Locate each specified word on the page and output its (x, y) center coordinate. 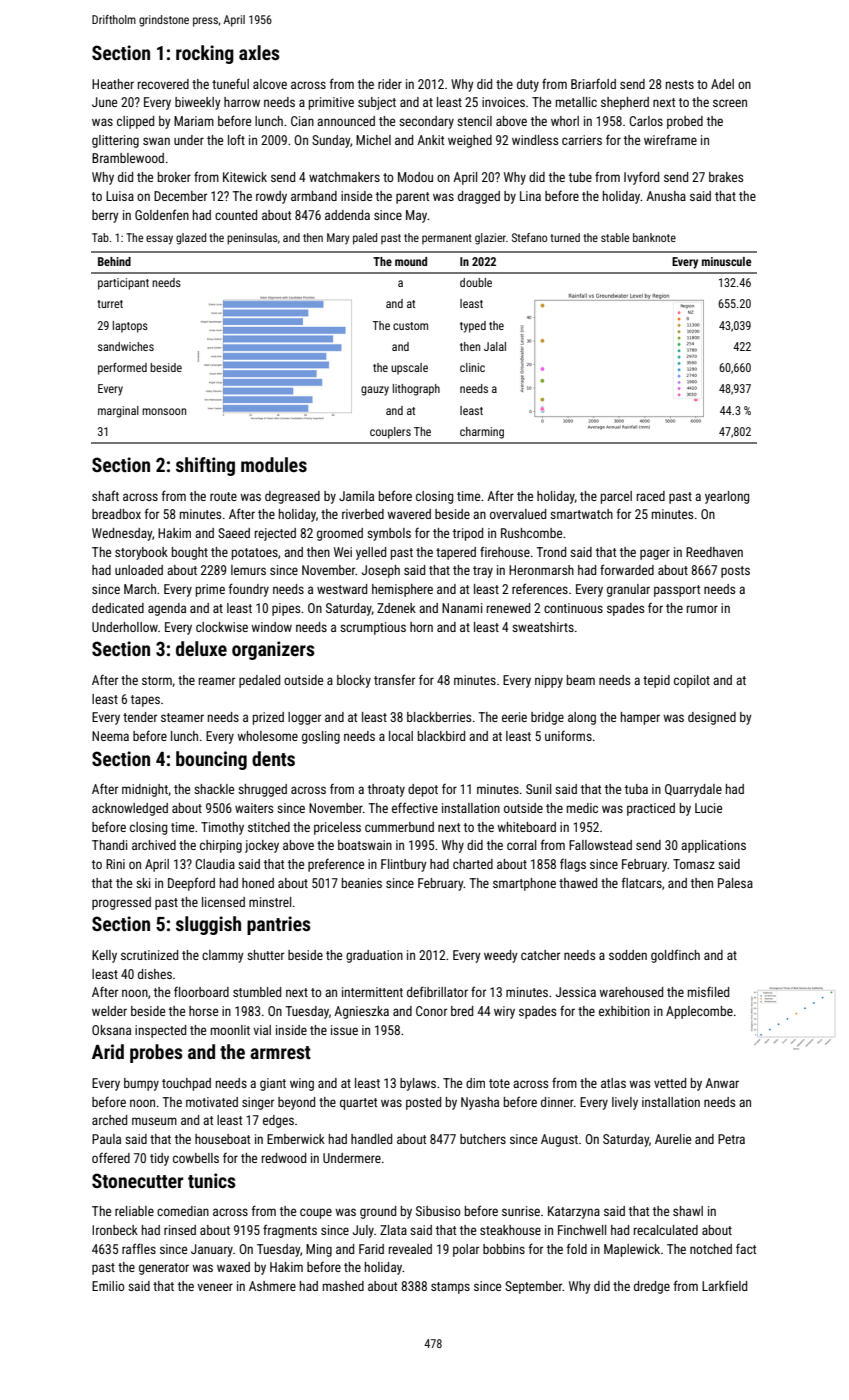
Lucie (708, 808)
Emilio (108, 1286)
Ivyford (641, 178)
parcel (616, 497)
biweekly (198, 103)
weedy (501, 956)
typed (473, 327)
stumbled (257, 992)
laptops (130, 327)
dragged (479, 197)
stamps (450, 1288)
